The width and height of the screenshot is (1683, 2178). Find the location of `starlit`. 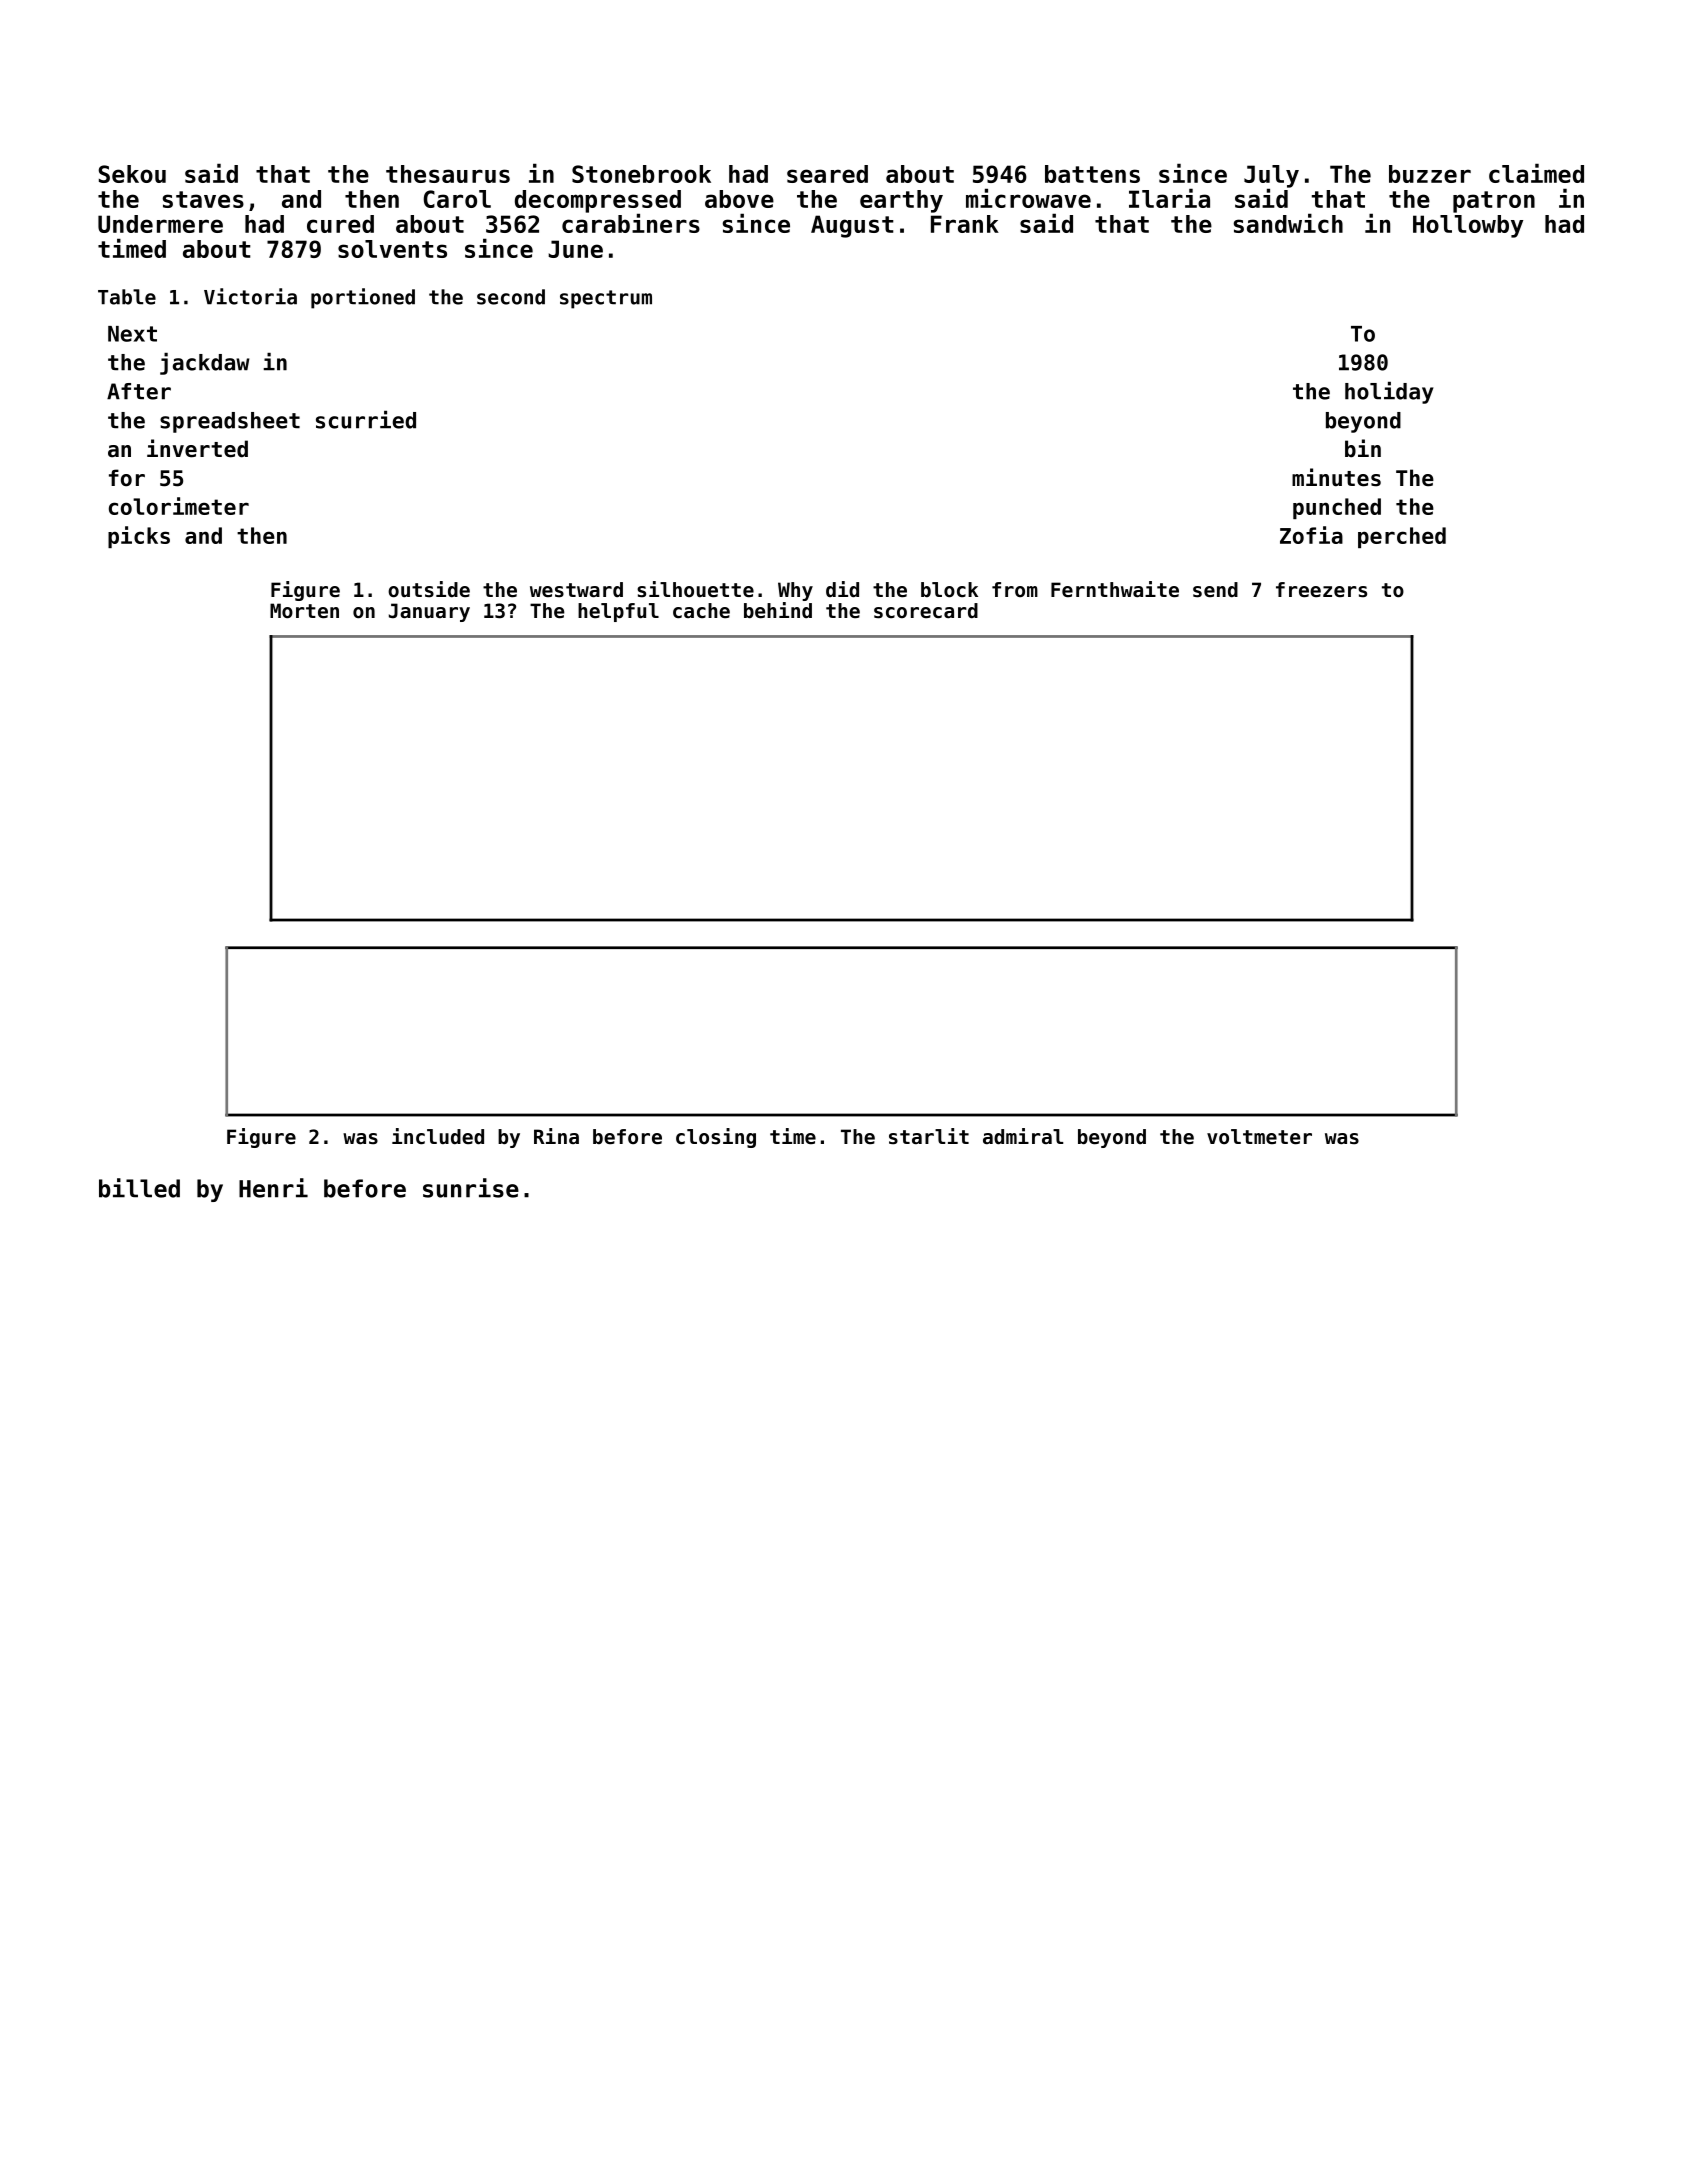

starlit is located at coordinates (929, 1136).
